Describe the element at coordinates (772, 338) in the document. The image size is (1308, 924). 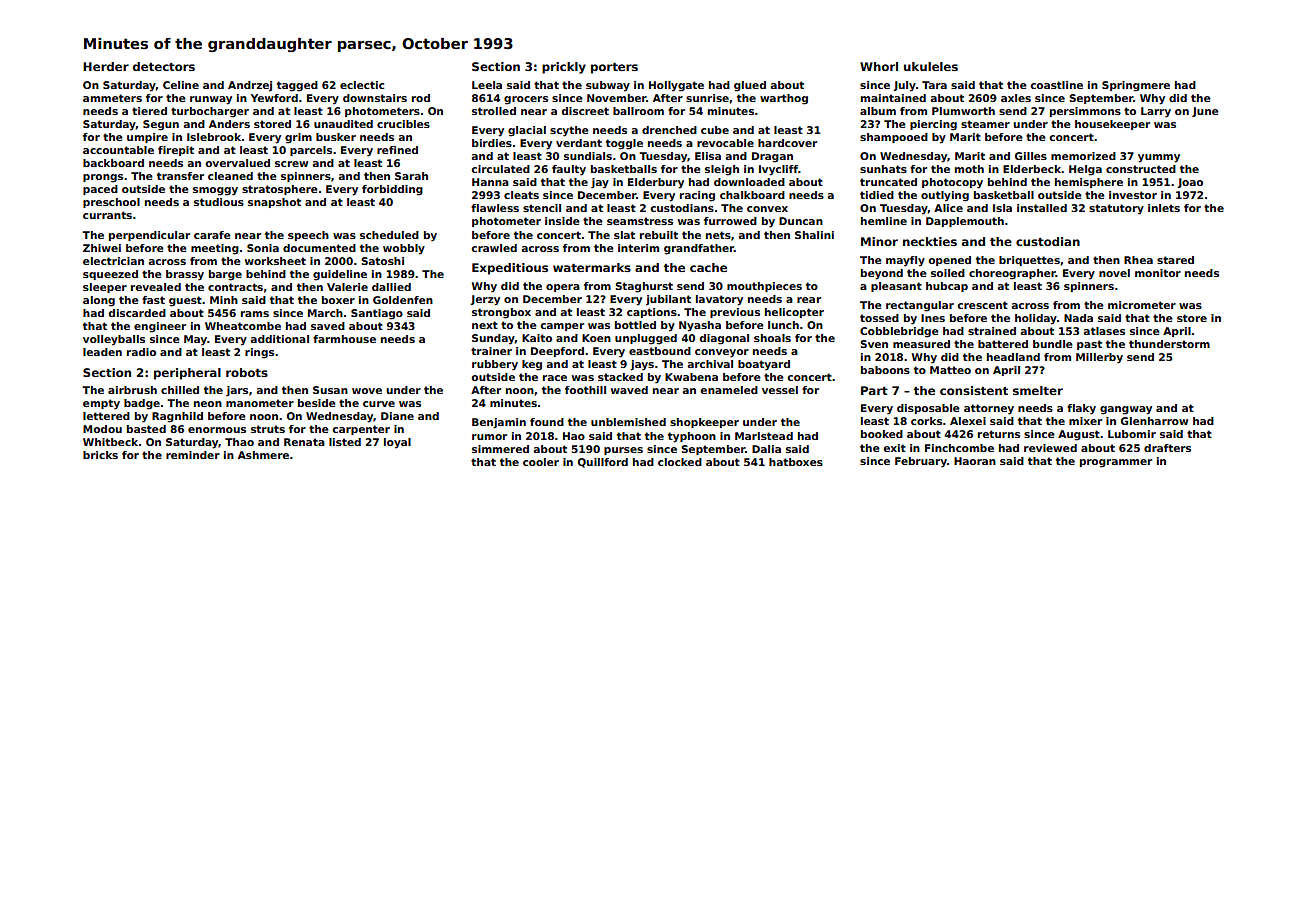
I see `shoals` at that location.
